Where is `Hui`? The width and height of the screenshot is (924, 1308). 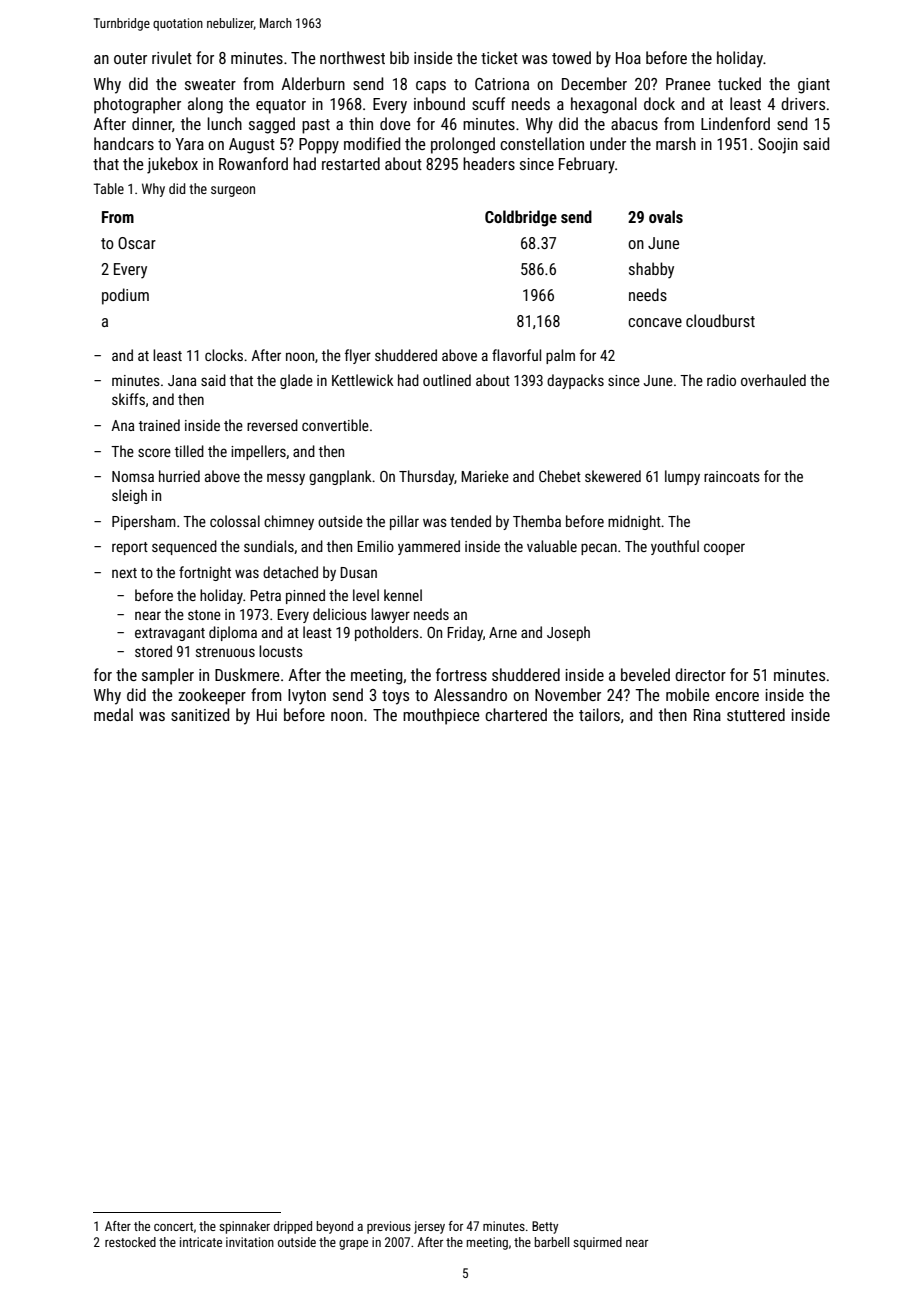
Hui is located at coordinates (267, 715).
